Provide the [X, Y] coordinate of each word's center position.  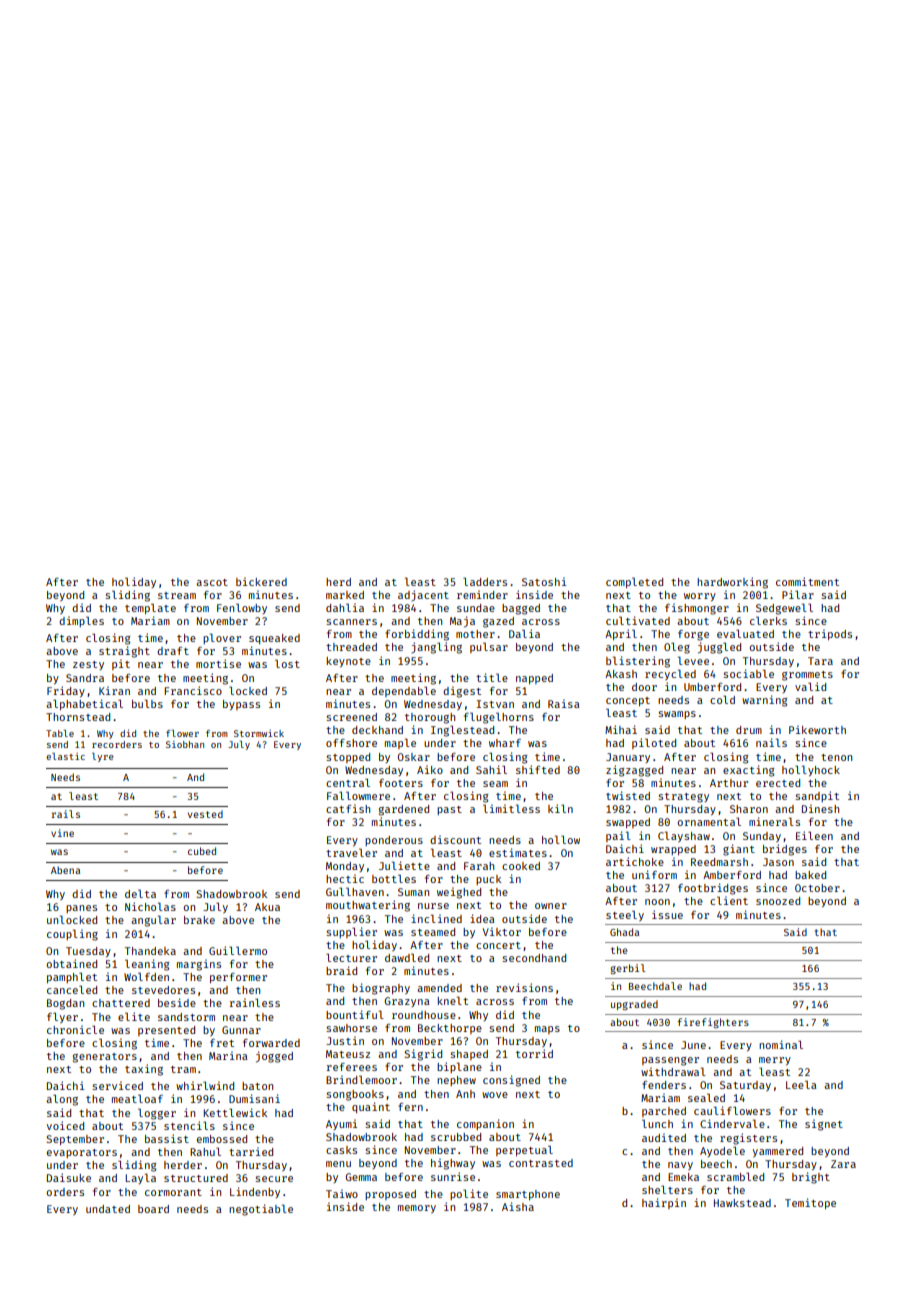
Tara [820, 661]
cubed [202, 851]
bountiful [355, 1014]
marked [345, 595]
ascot [212, 582]
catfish [348, 808]
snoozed [778, 901]
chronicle [75, 1029]
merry [775, 1061]
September [75, 1140]
